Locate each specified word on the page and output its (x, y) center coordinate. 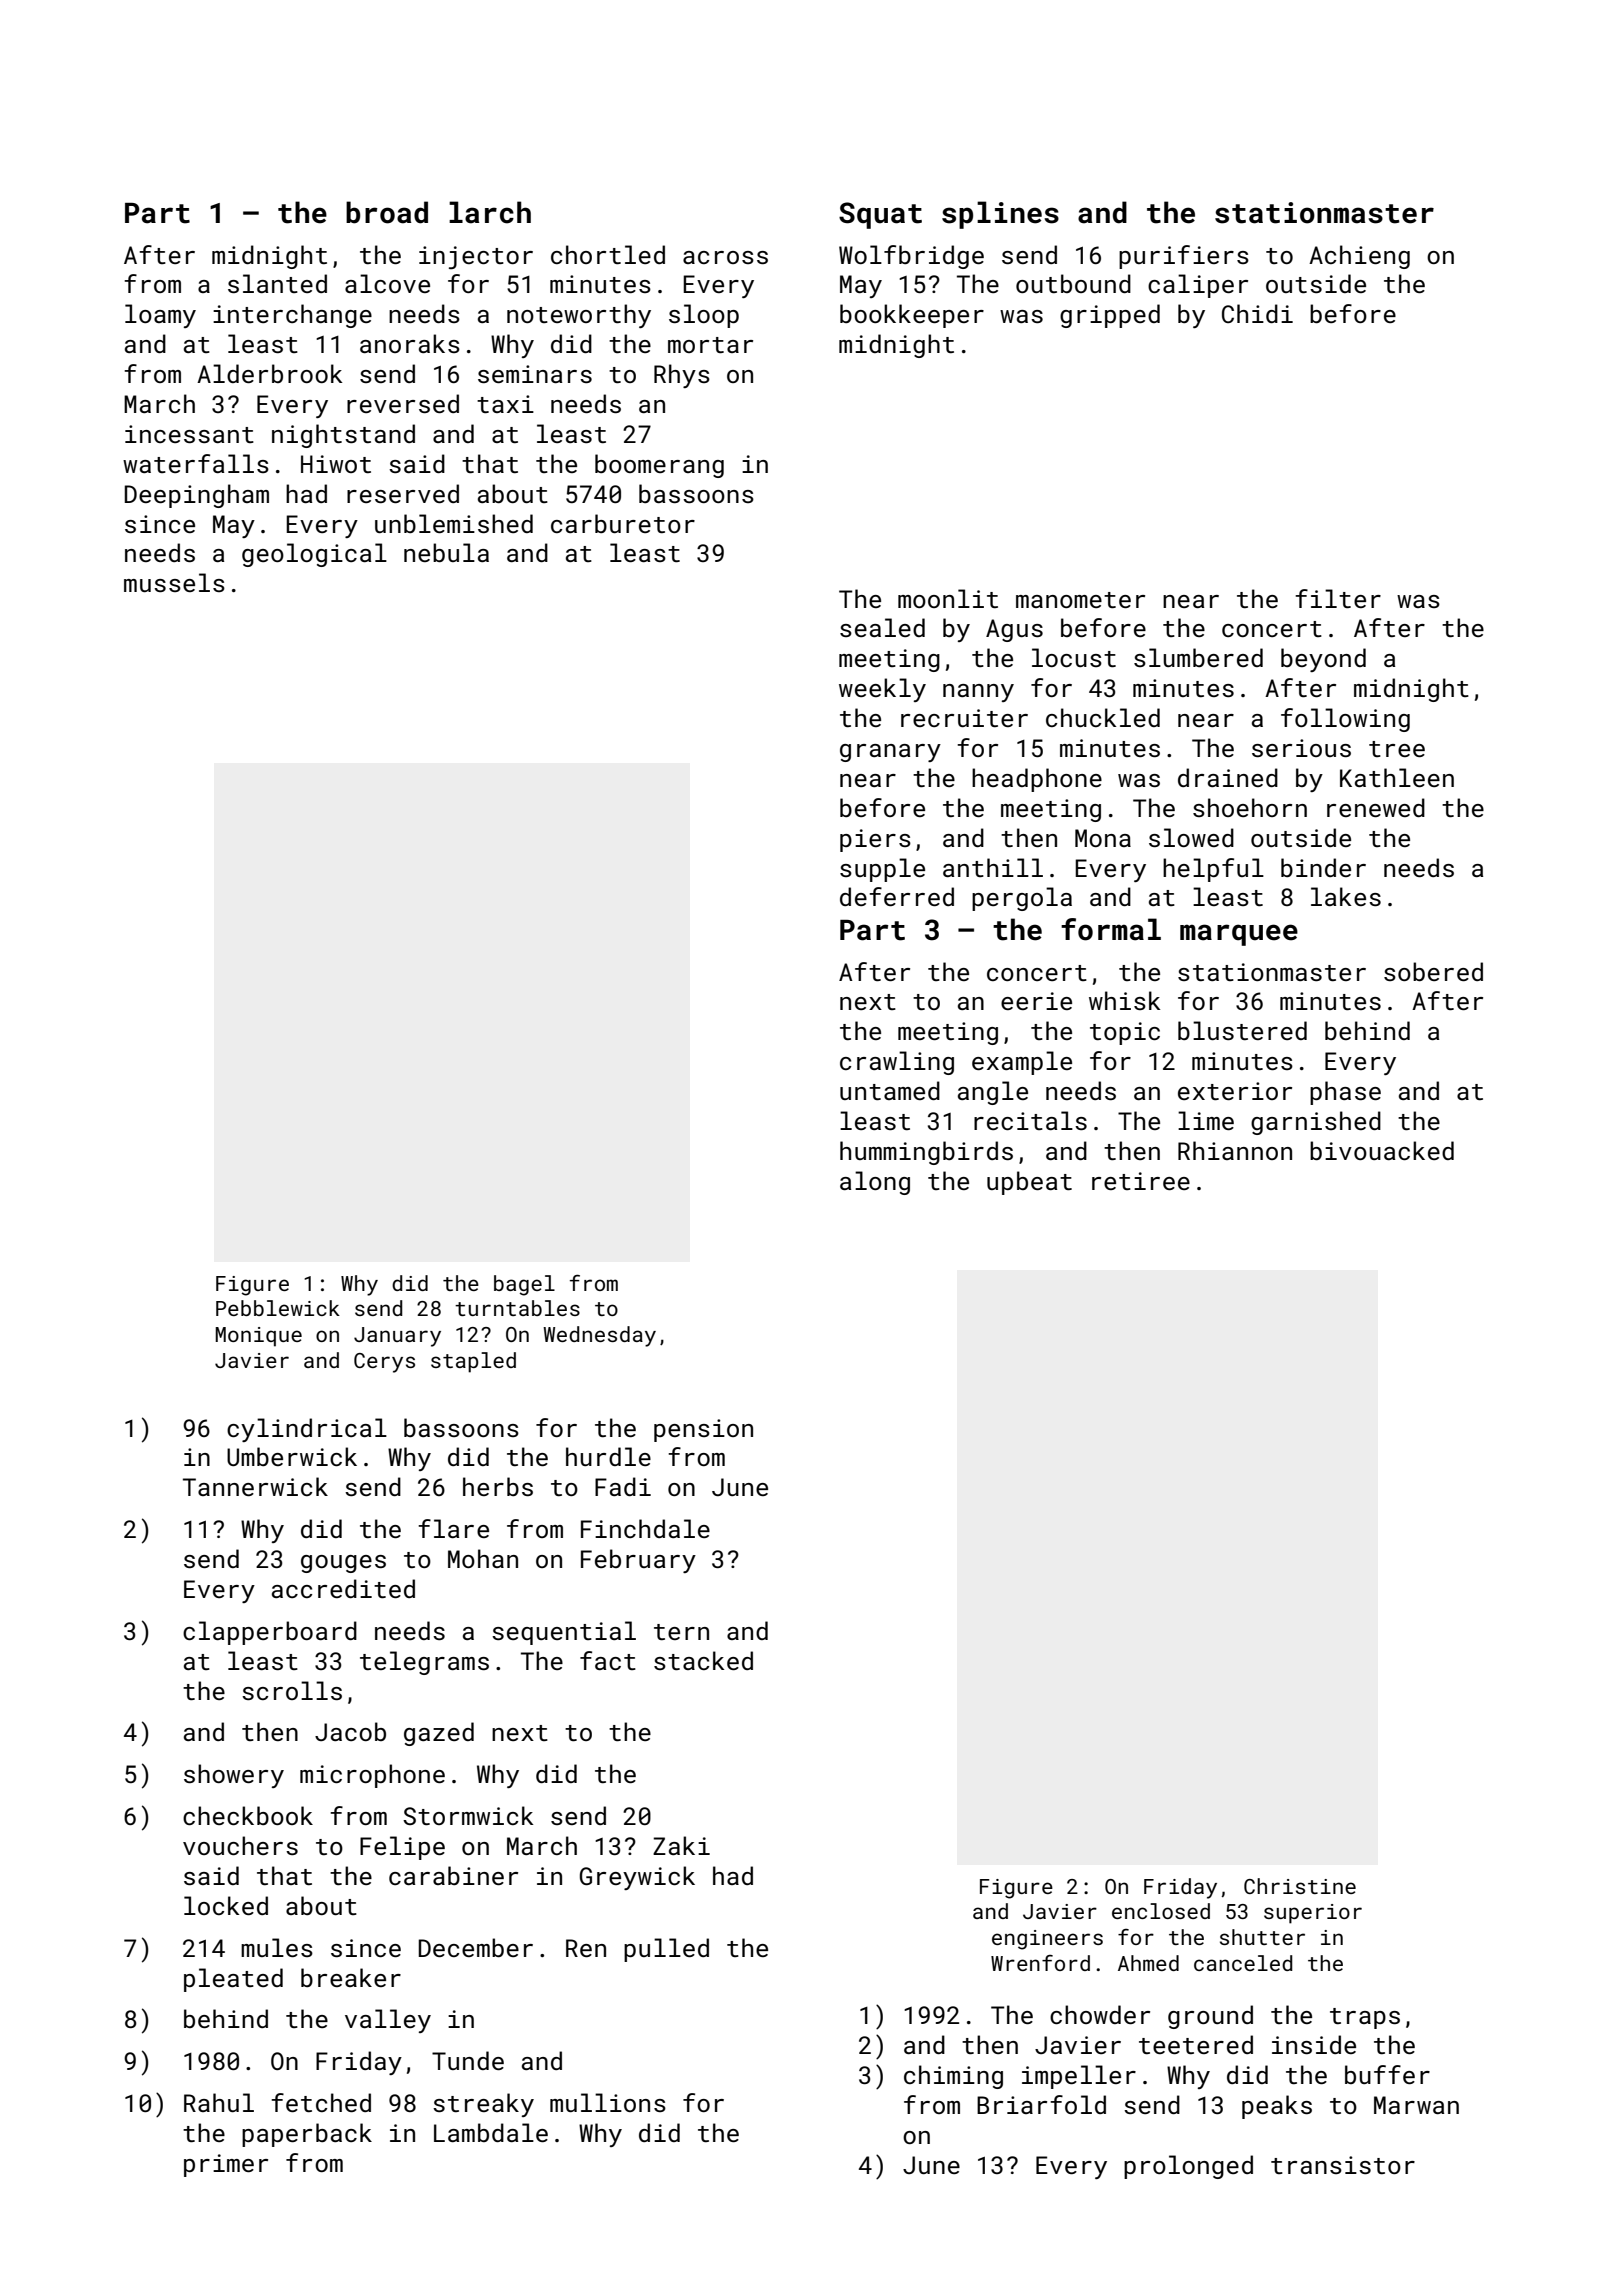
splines (1000, 215)
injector (476, 257)
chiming (953, 2077)
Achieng (1359, 257)
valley (388, 2021)
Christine (1300, 1886)
